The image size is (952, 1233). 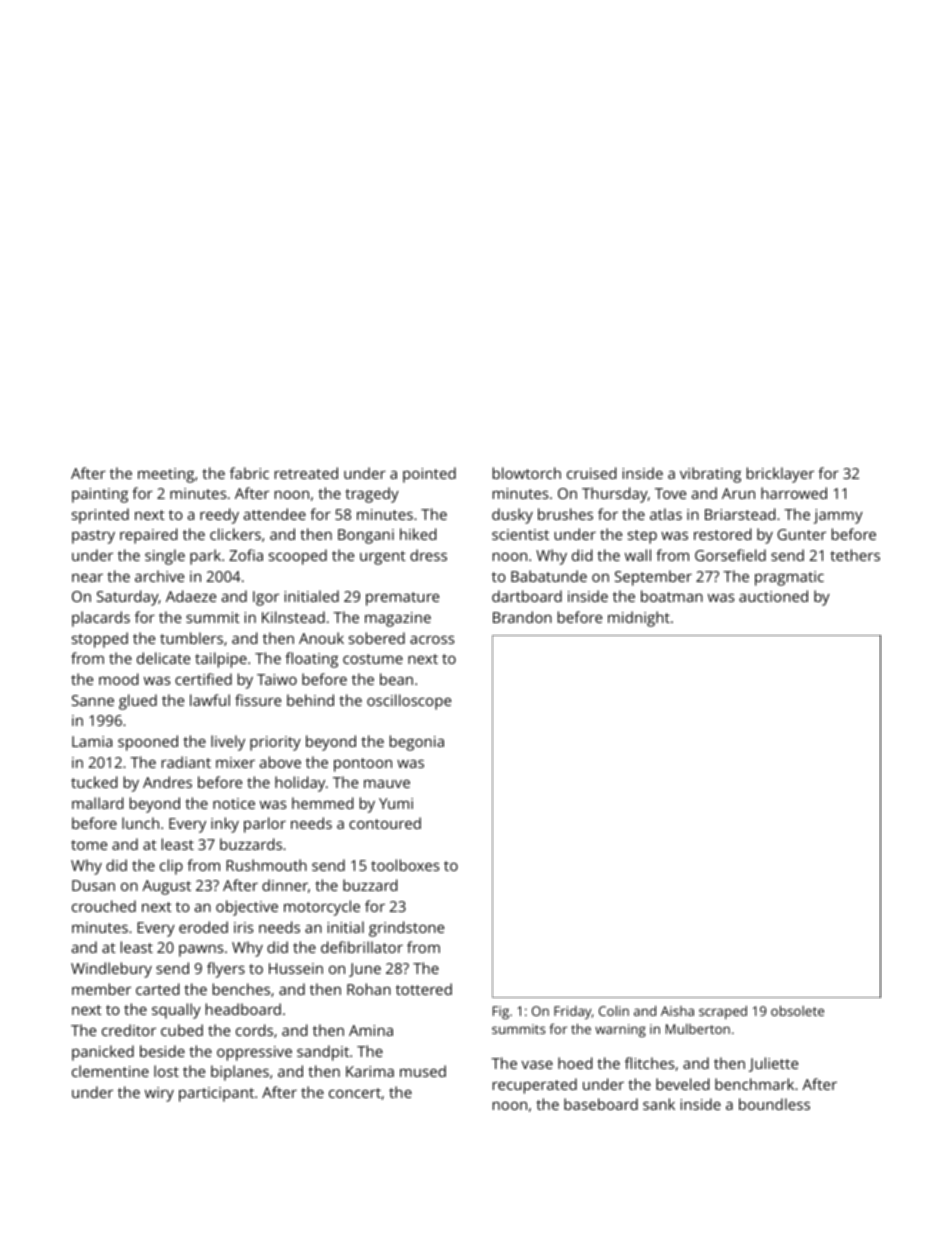 What do you see at coordinates (429, 475) in the document?
I see `pointed` at bounding box center [429, 475].
